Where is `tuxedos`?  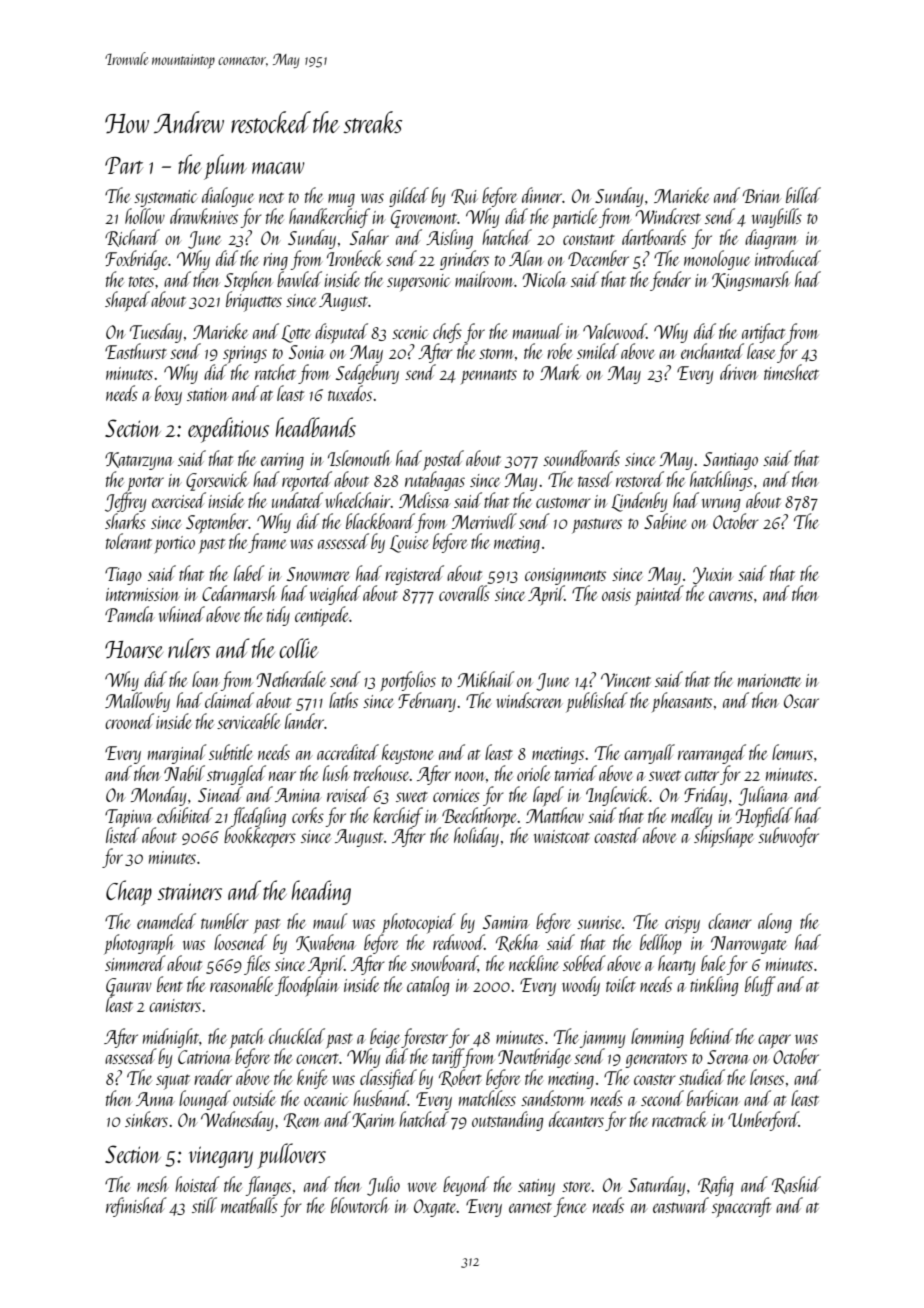 tuxedos is located at coordinates (350, 393).
